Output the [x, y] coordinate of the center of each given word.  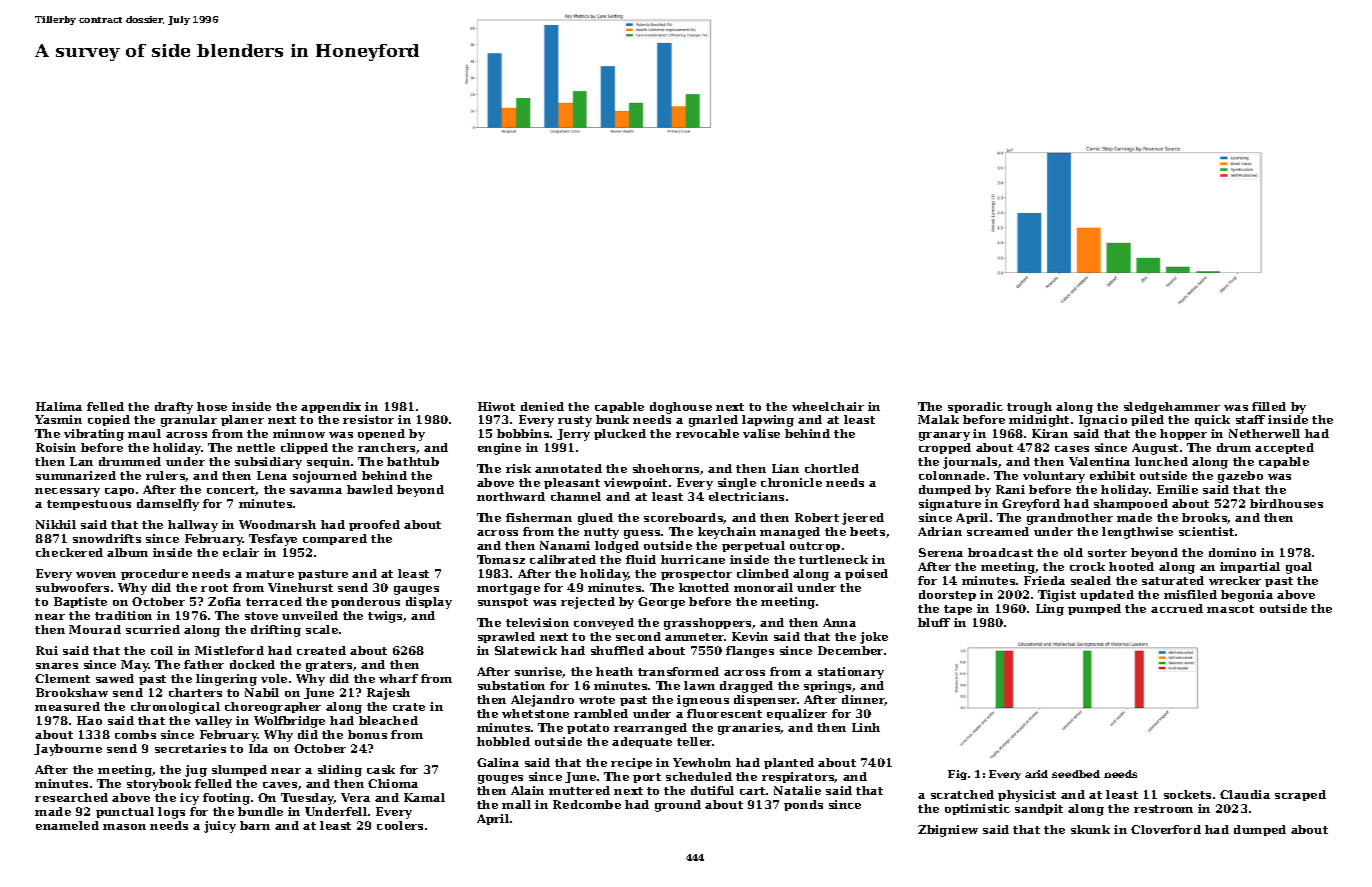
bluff [934, 622]
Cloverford [1166, 829]
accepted [1284, 448]
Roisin [56, 447]
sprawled [506, 637]
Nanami [565, 545]
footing [226, 799]
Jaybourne [68, 750]
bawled [370, 489]
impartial [1250, 567]
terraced [274, 601]
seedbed [1076, 774]
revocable [707, 433]
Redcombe [587, 804]
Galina [498, 762]
